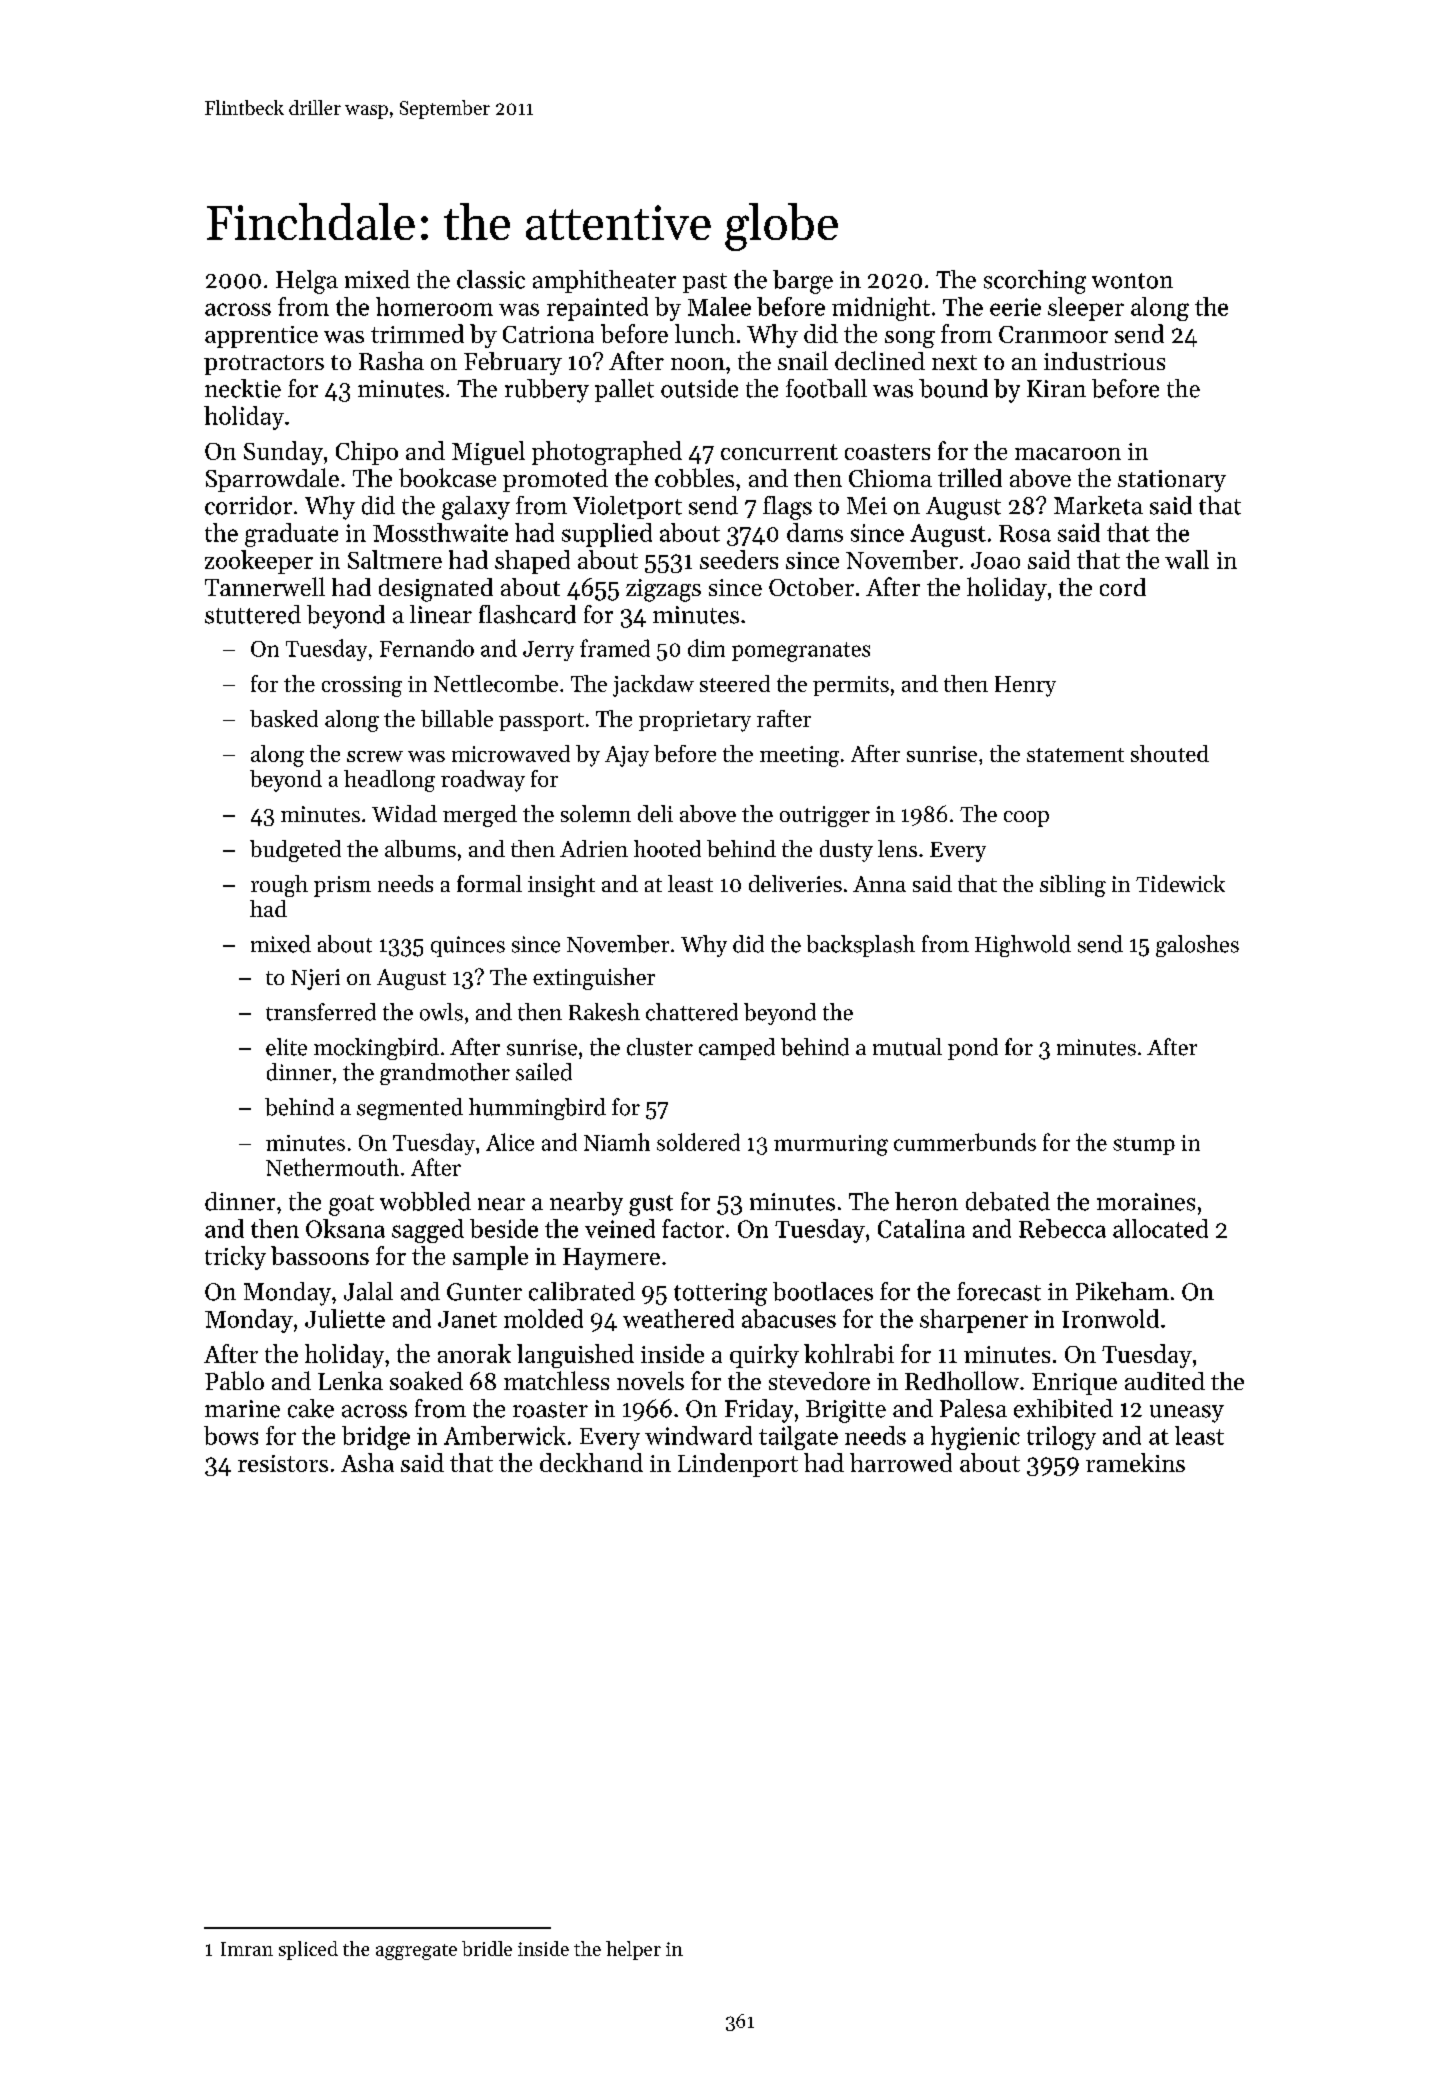  What do you see at coordinates (594, 848) in the page?
I see `Adrien` at bounding box center [594, 848].
